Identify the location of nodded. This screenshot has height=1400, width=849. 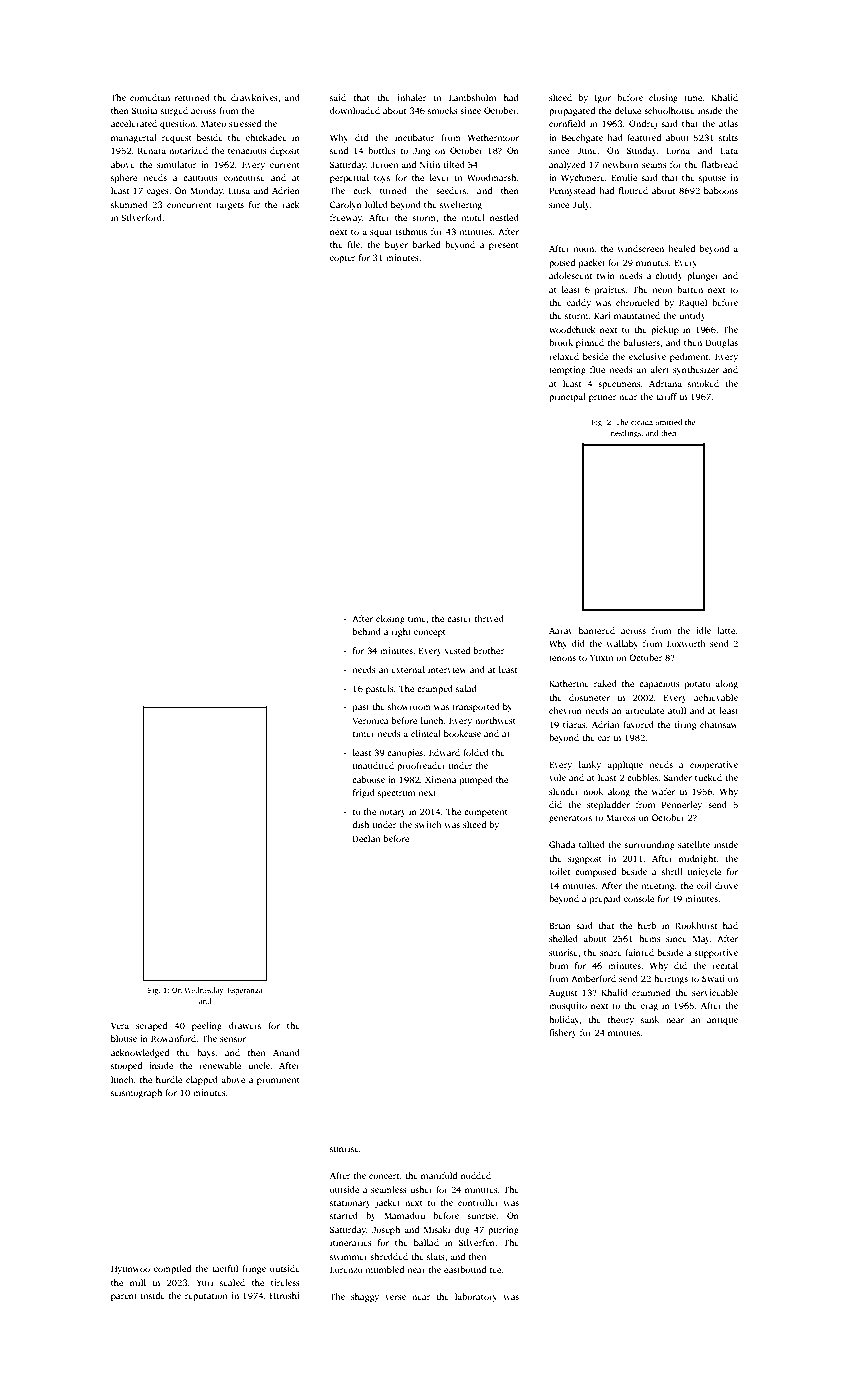
(476, 1175).
